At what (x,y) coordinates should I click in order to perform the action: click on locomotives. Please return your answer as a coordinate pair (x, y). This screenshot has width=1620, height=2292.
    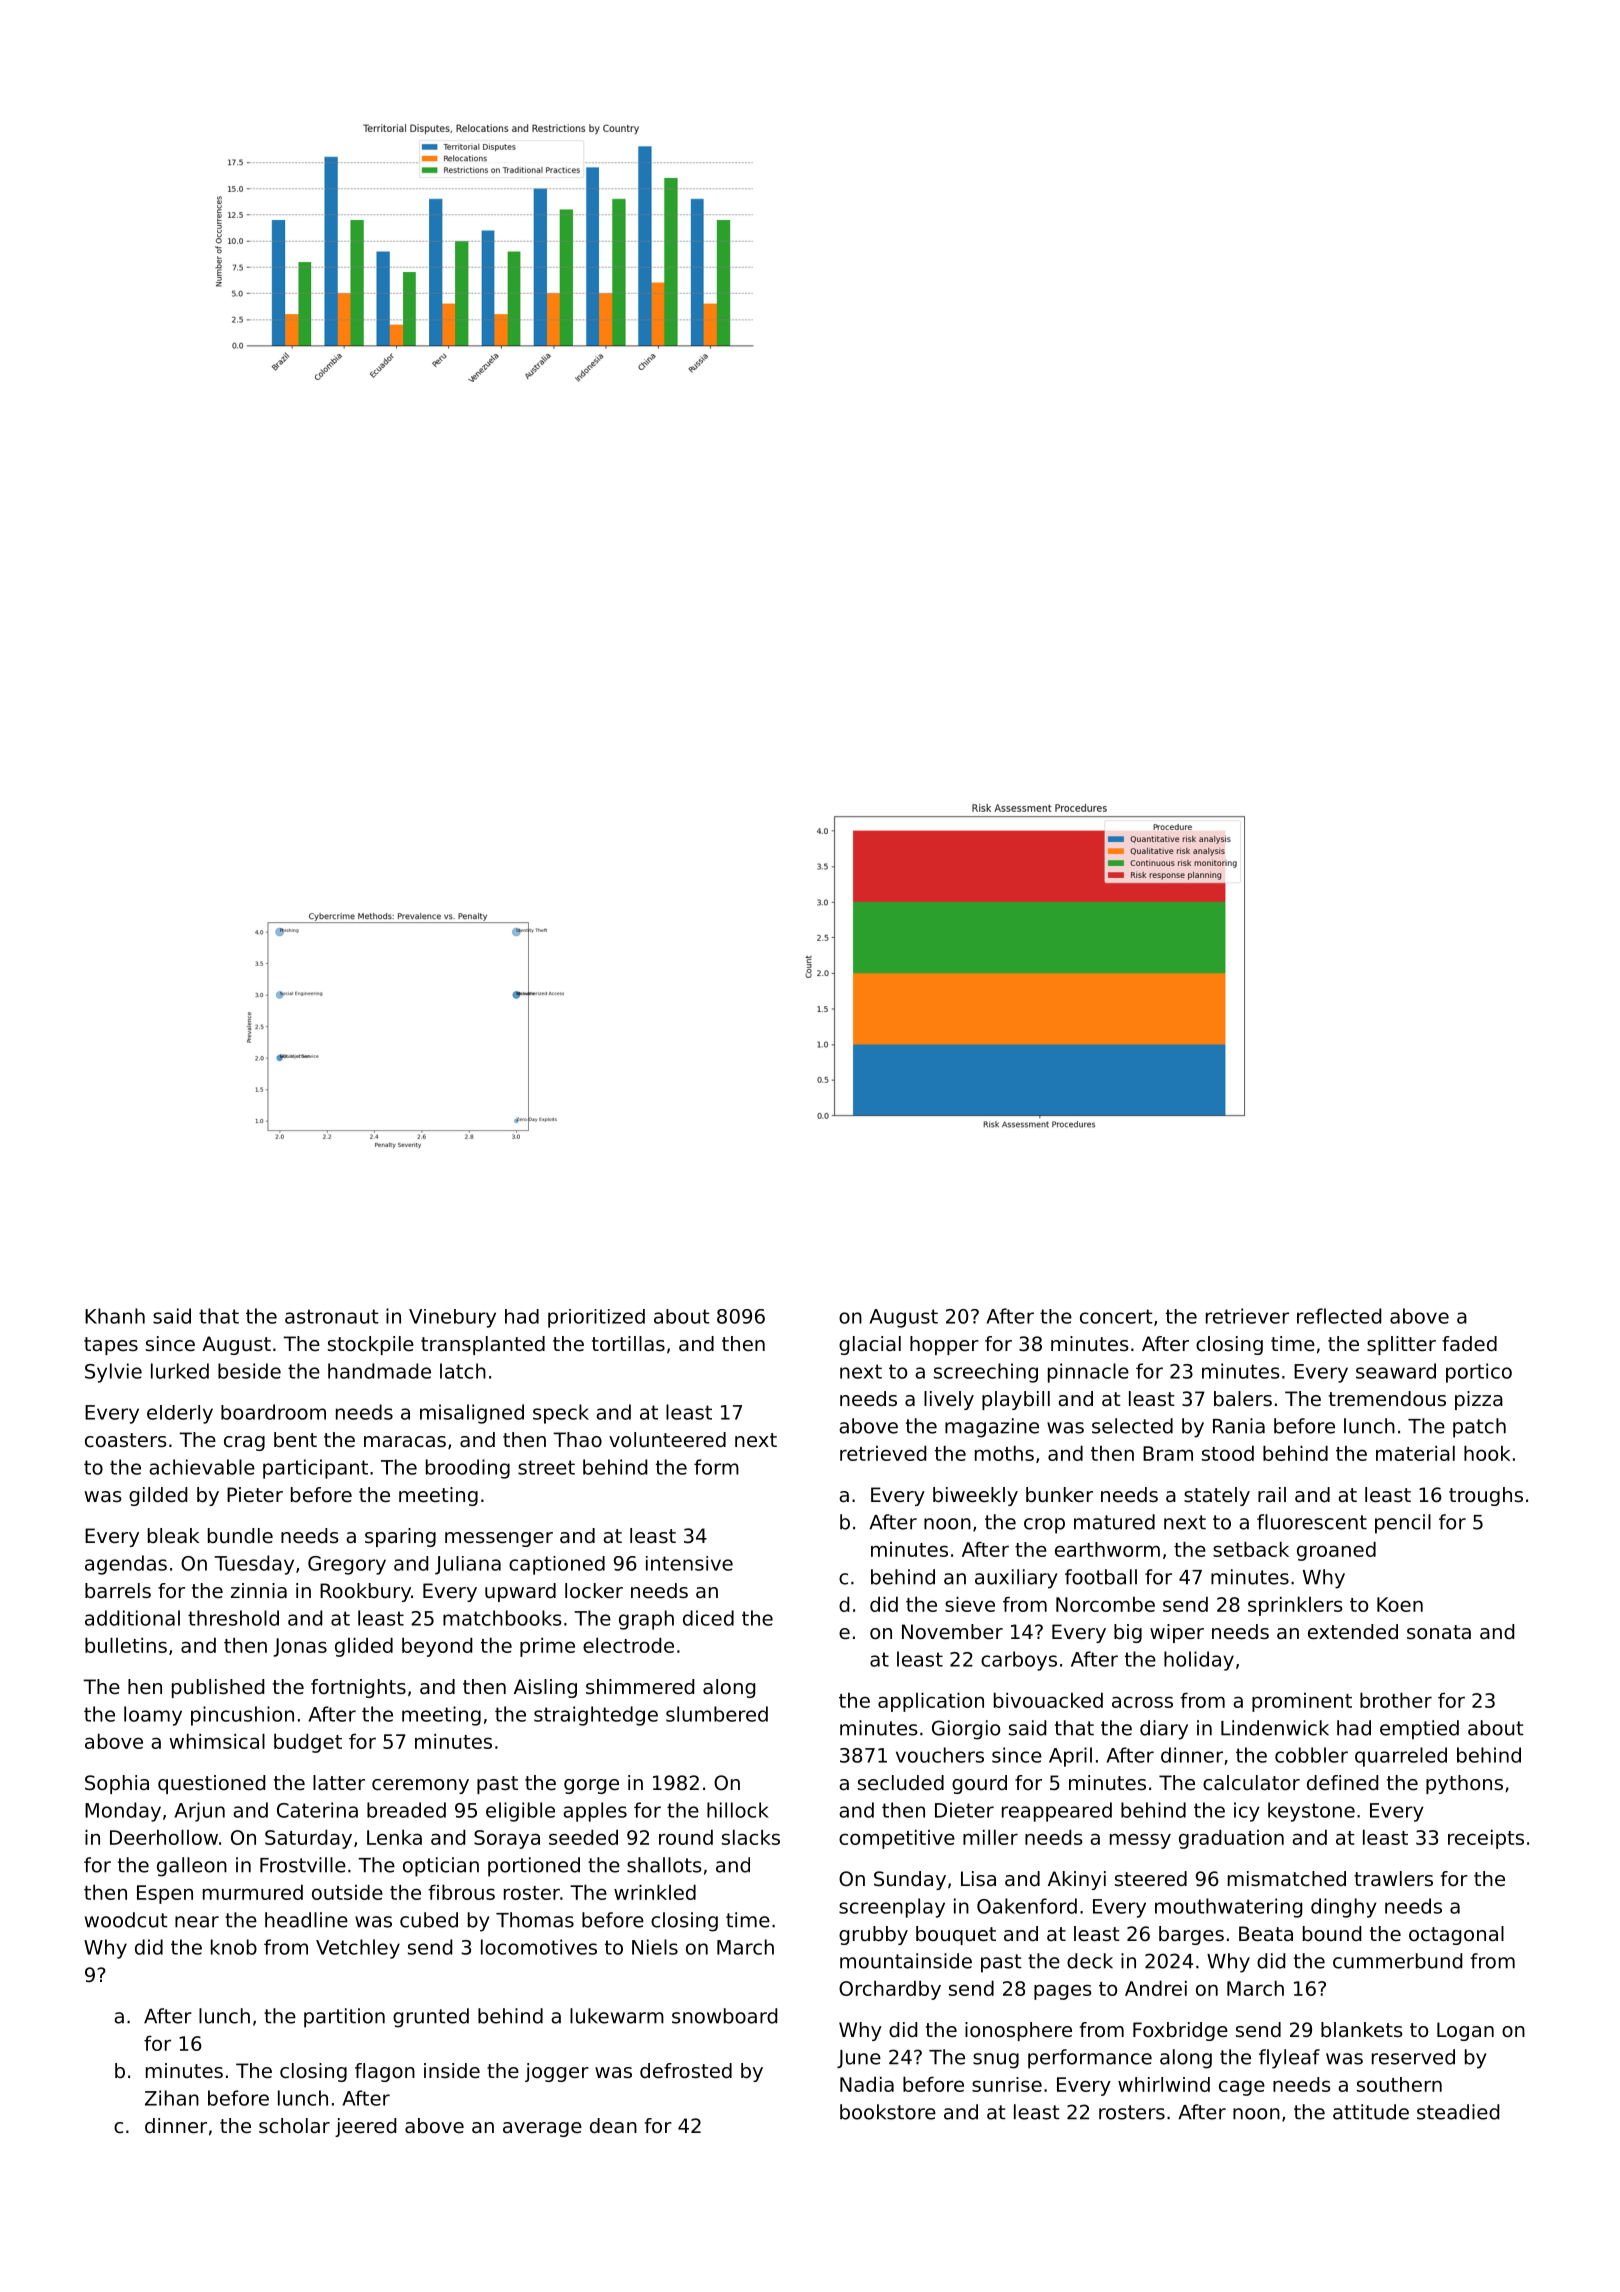
    Looking at the image, I should click on (539, 1947).
